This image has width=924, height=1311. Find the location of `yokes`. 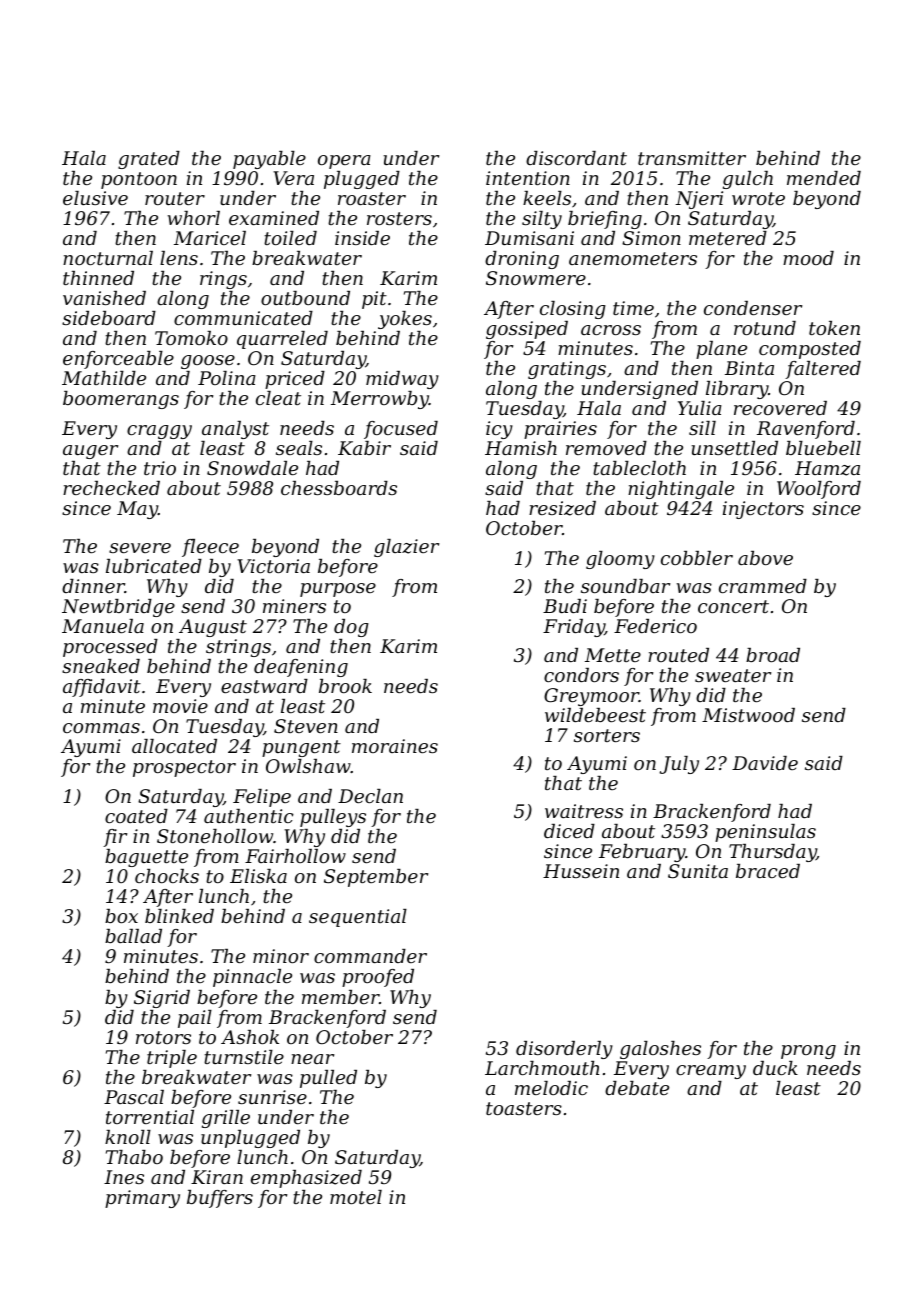

yokes is located at coordinates (405, 320).
